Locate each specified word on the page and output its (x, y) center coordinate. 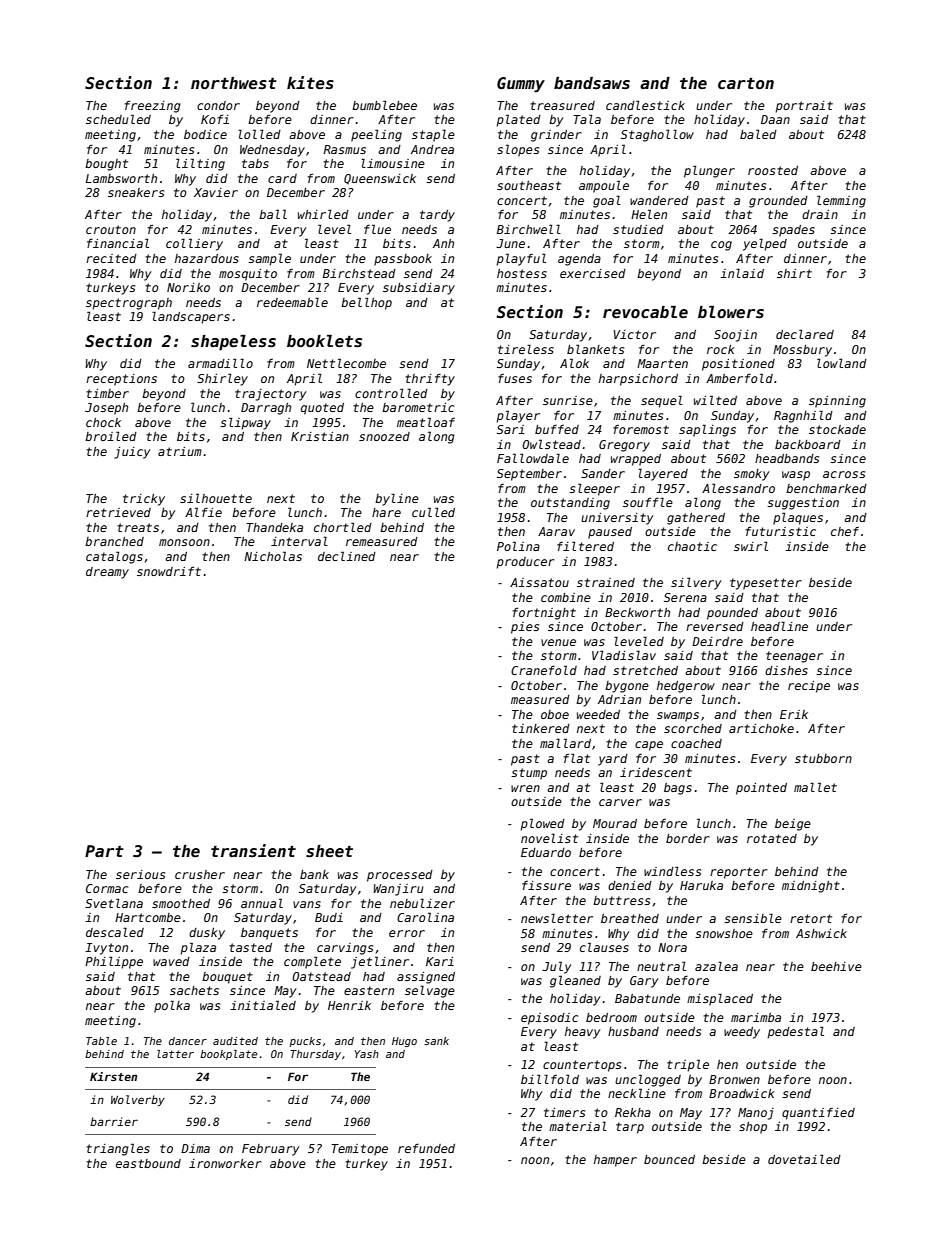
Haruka (701, 885)
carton (746, 84)
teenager (794, 657)
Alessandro (738, 488)
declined (347, 556)
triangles (118, 1149)
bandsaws (592, 83)
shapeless (233, 343)
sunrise (568, 400)
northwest (234, 83)
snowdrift (169, 571)
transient (253, 851)
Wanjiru (398, 890)
